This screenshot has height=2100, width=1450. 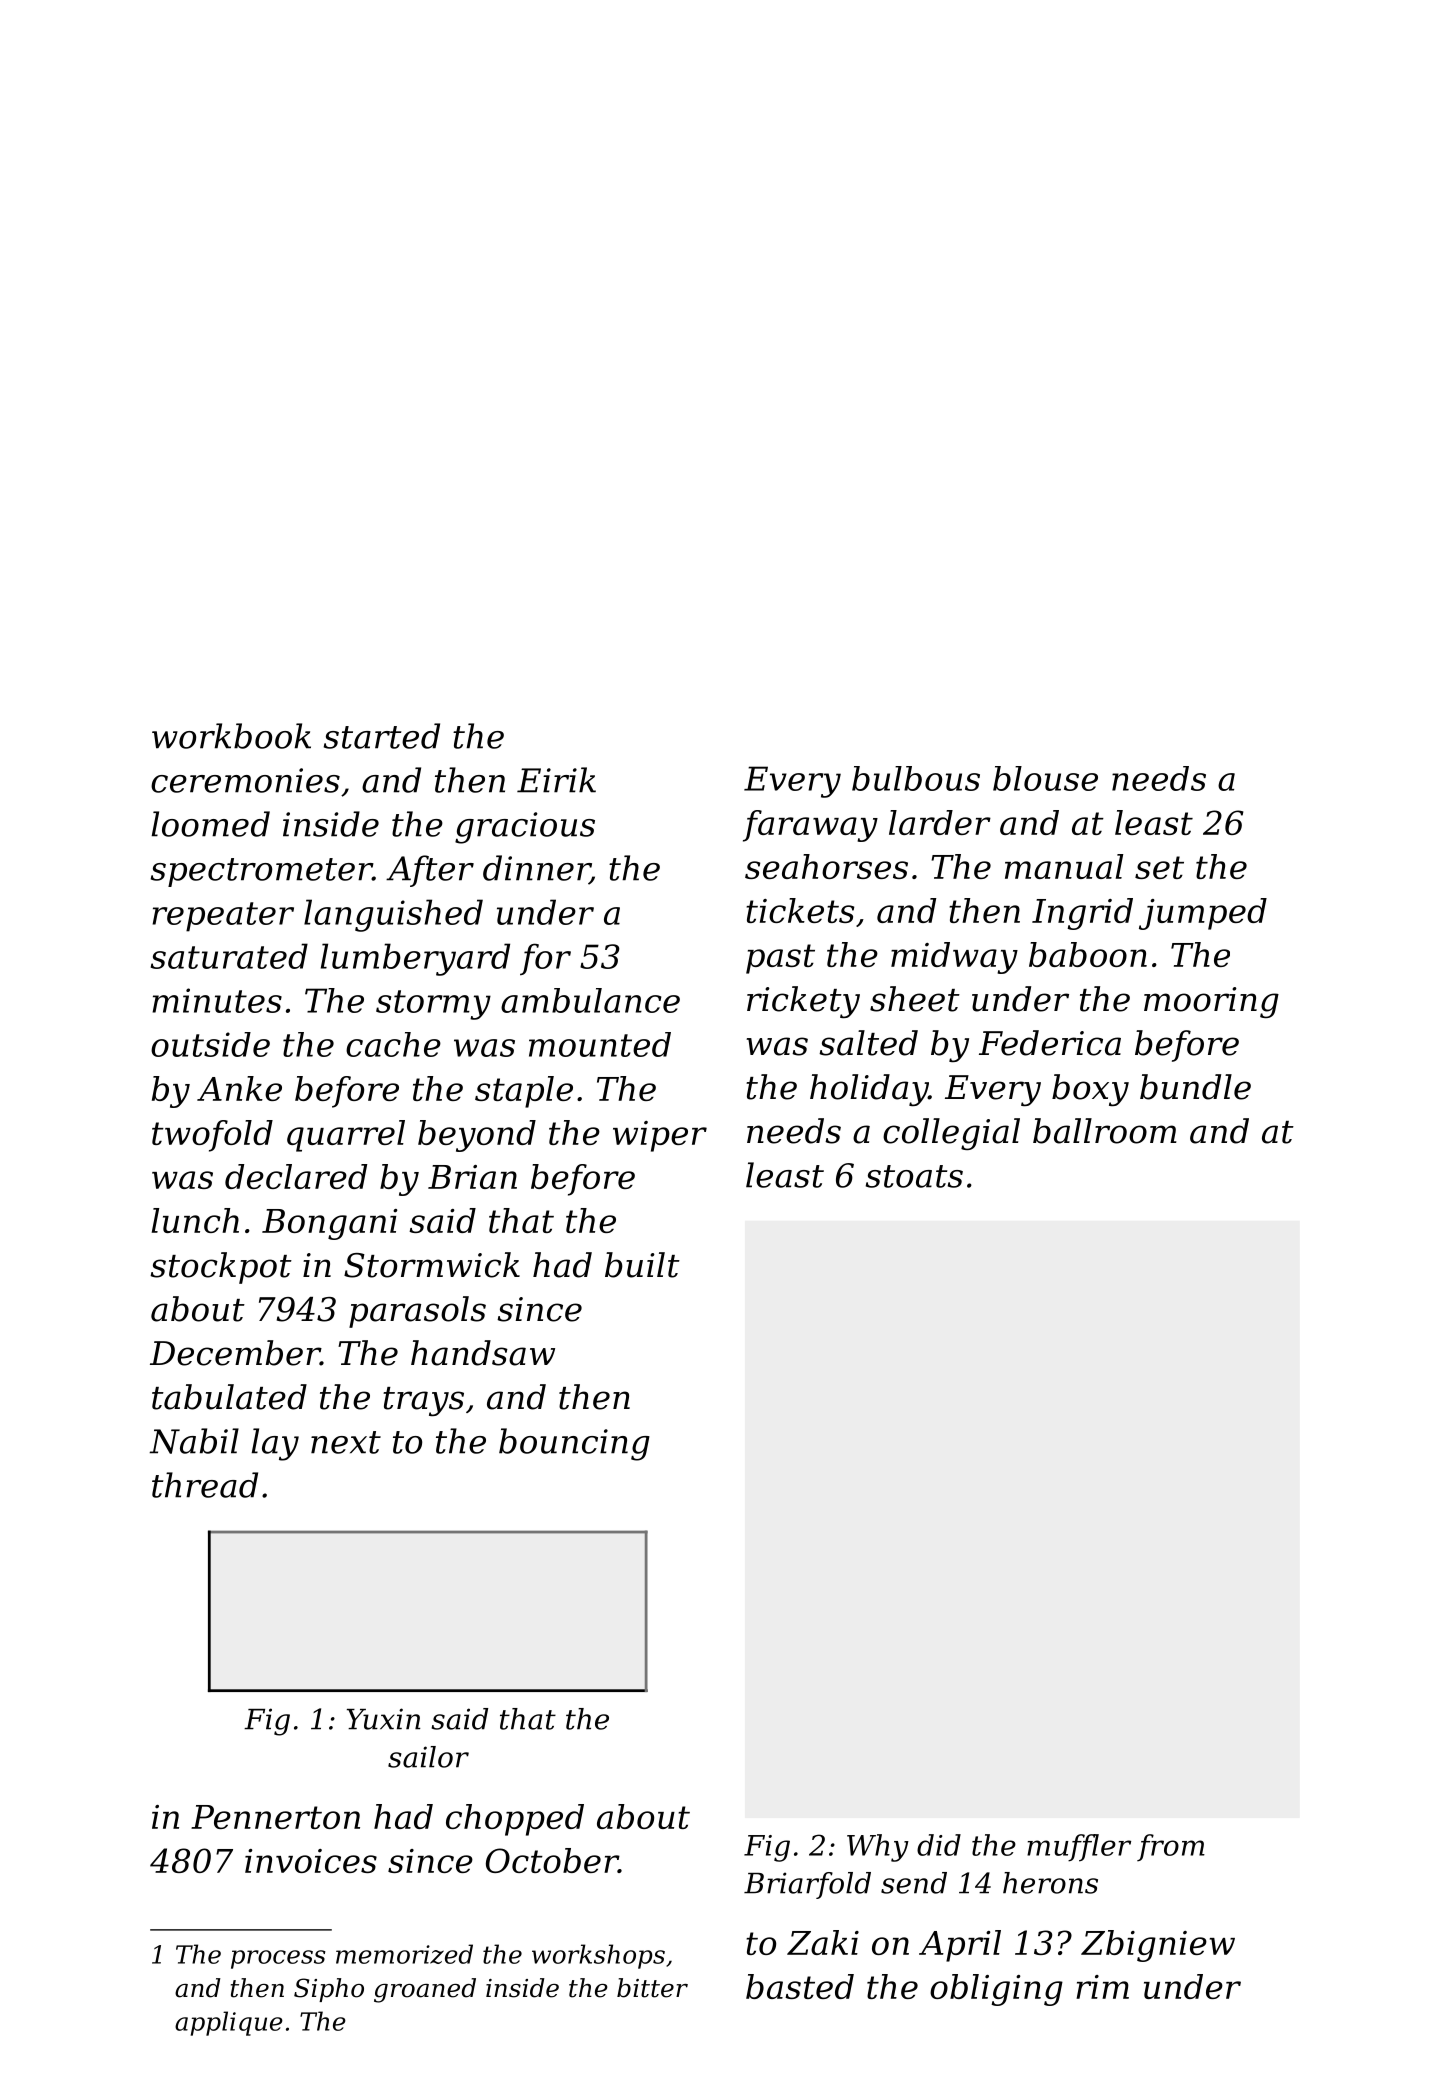 What do you see at coordinates (1195, 1087) in the screenshot?
I see `bundle` at bounding box center [1195, 1087].
